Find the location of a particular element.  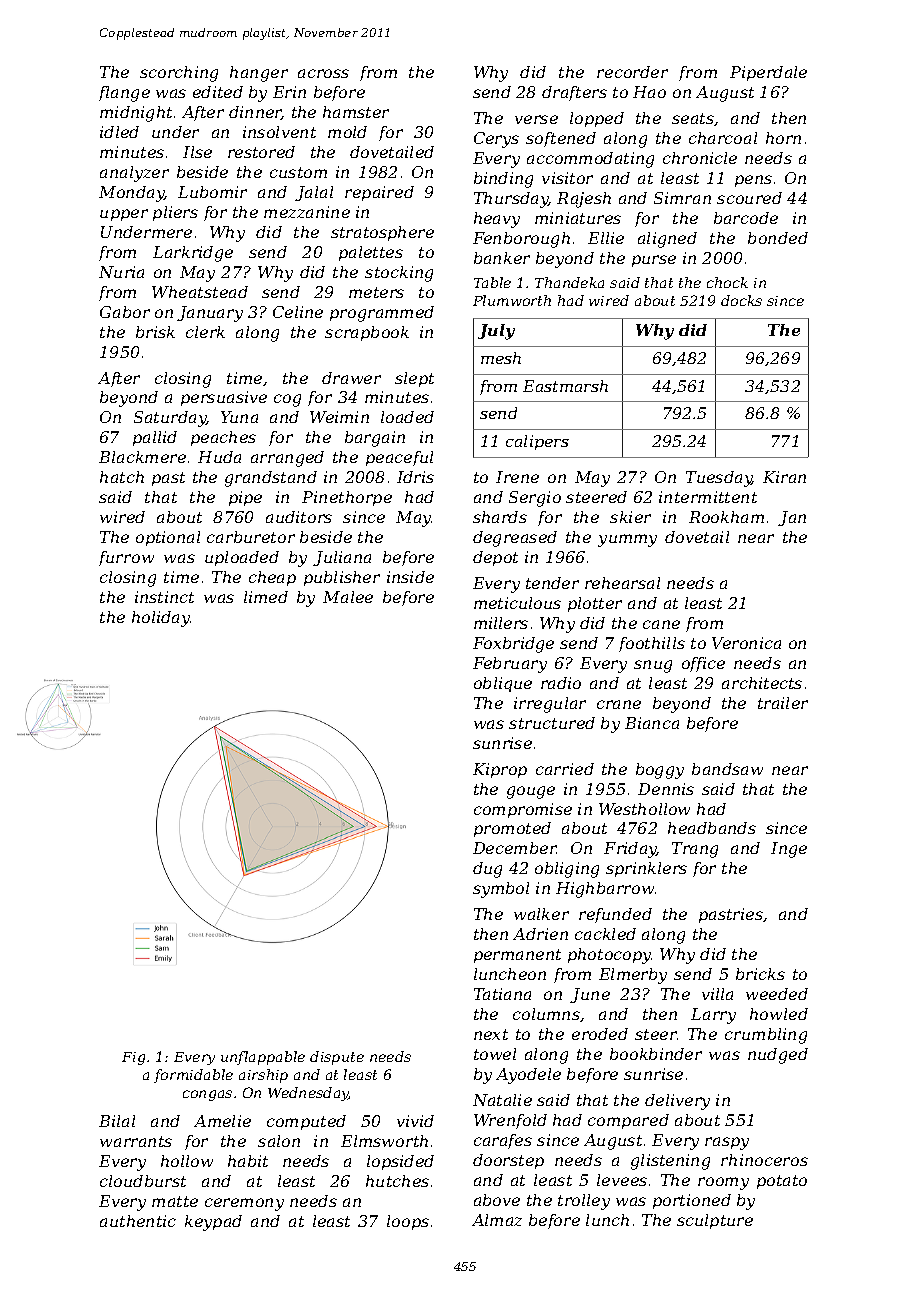

symbol is located at coordinates (501, 890).
